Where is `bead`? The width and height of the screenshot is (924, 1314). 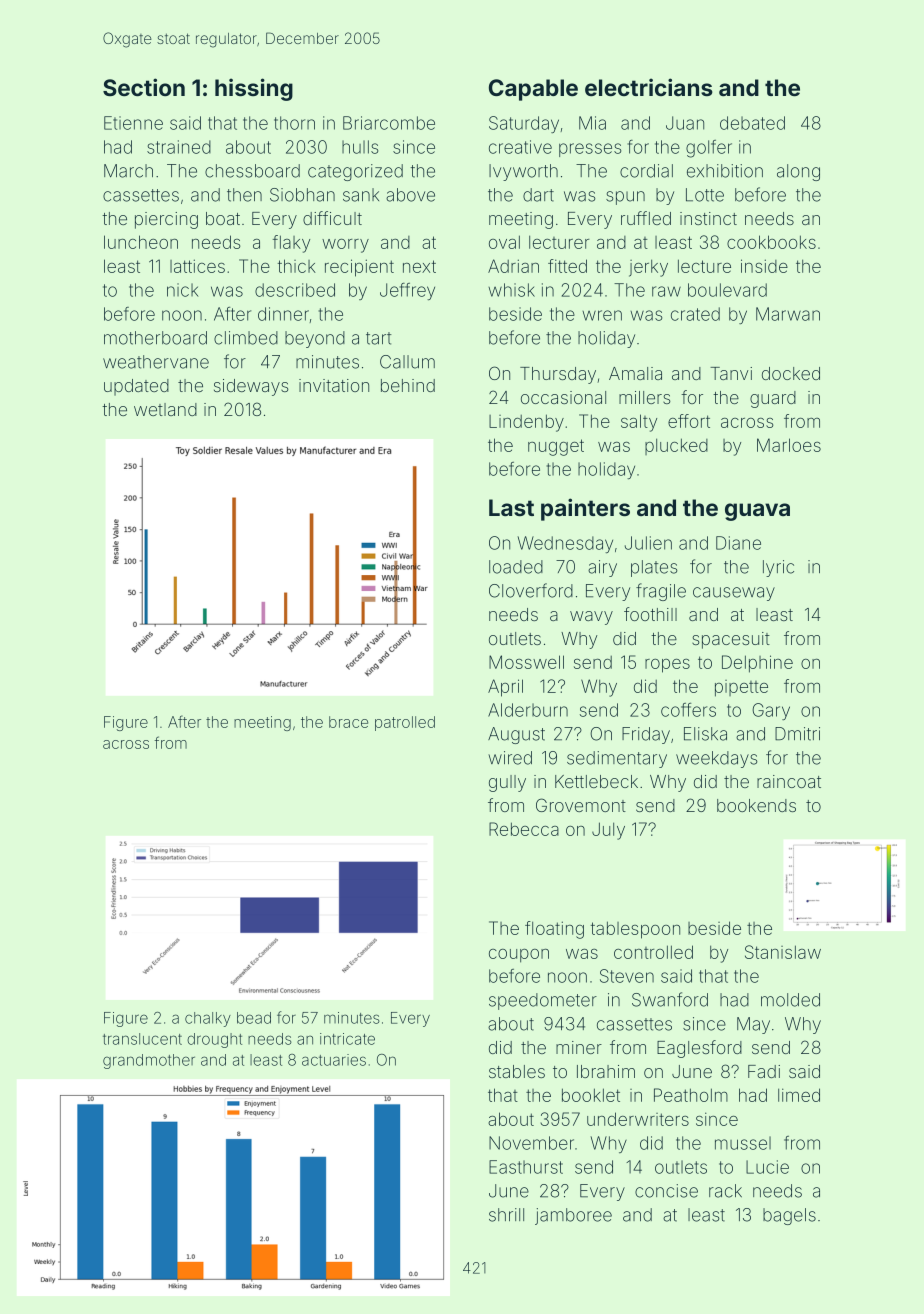 bead is located at coordinates (254, 1018).
